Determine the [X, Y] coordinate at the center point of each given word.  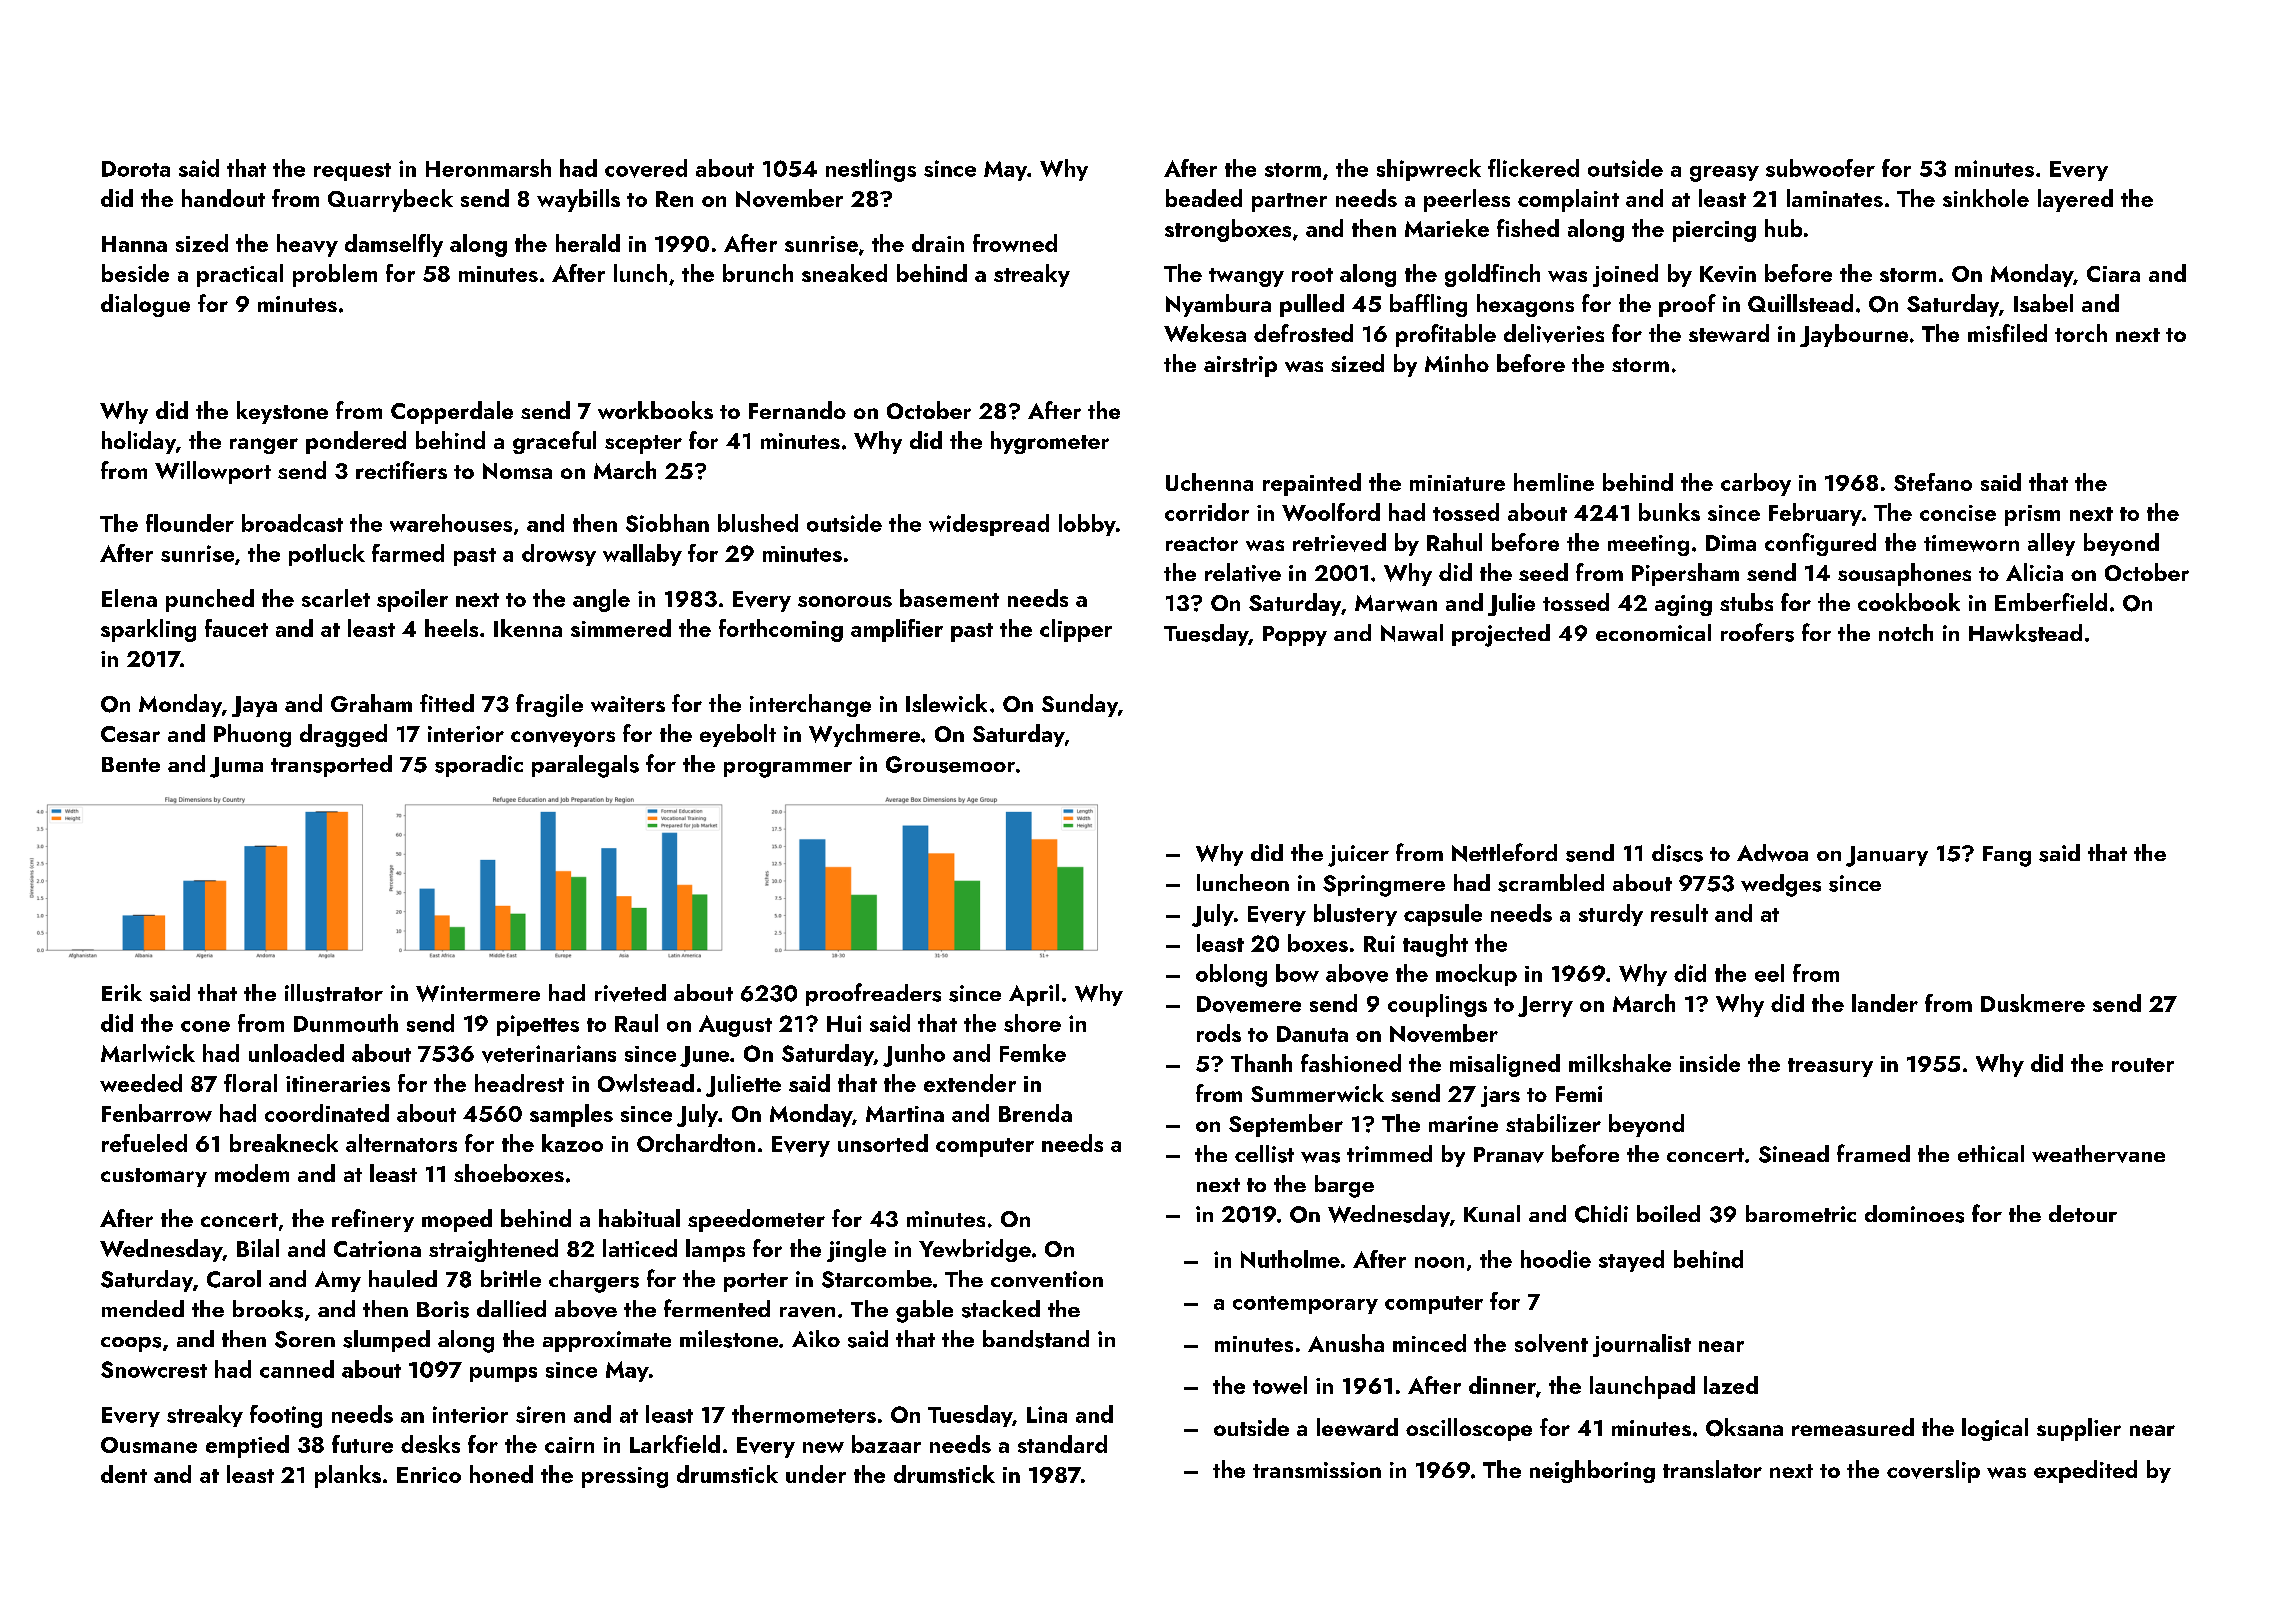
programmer [788, 770]
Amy [338, 1281]
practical [240, 275]
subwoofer [1820, 168]
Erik [122, 992]
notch [1906, 632]
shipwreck [1429, 170]
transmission [1317, 1470]
